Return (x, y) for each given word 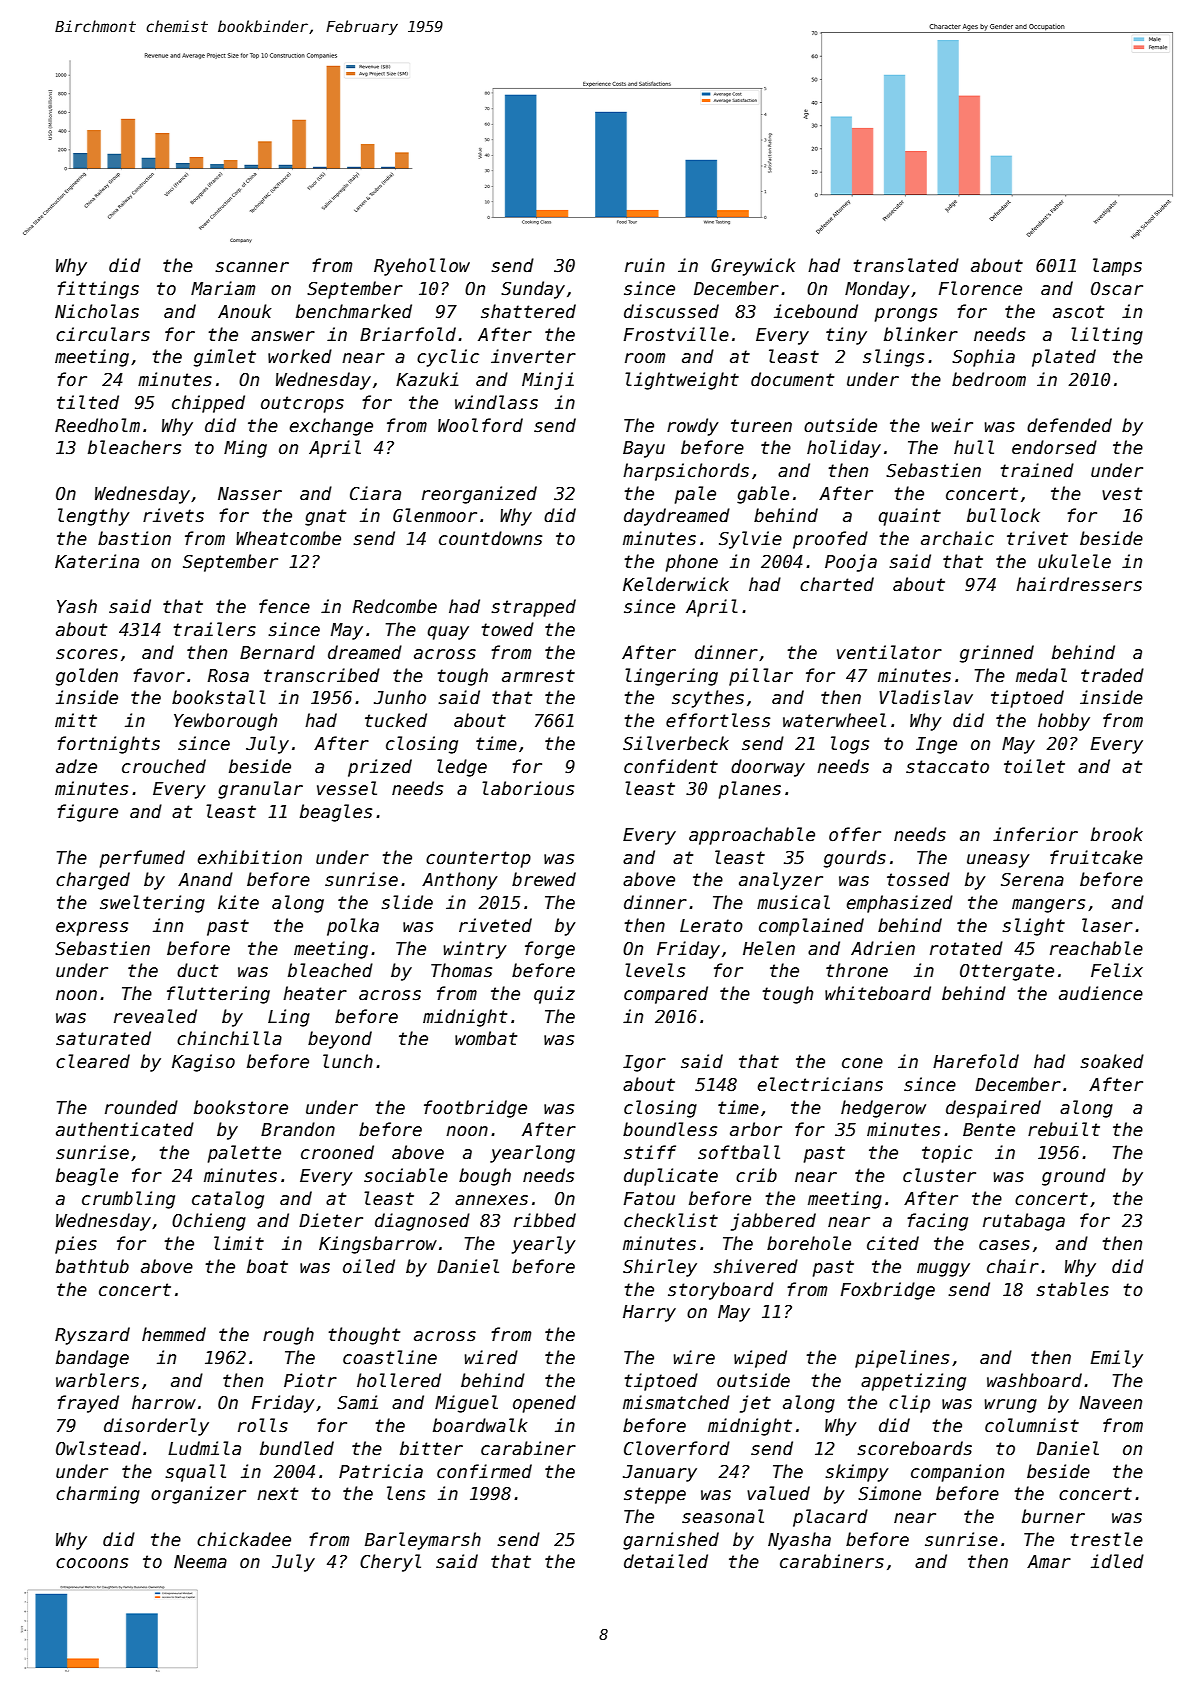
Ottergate (1007, 972)
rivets (173, 515)
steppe (655, 1495)
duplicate (671, 1177)
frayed (88, 1404)
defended (1069, 425)
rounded (141, 1107)
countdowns (490, 538)
